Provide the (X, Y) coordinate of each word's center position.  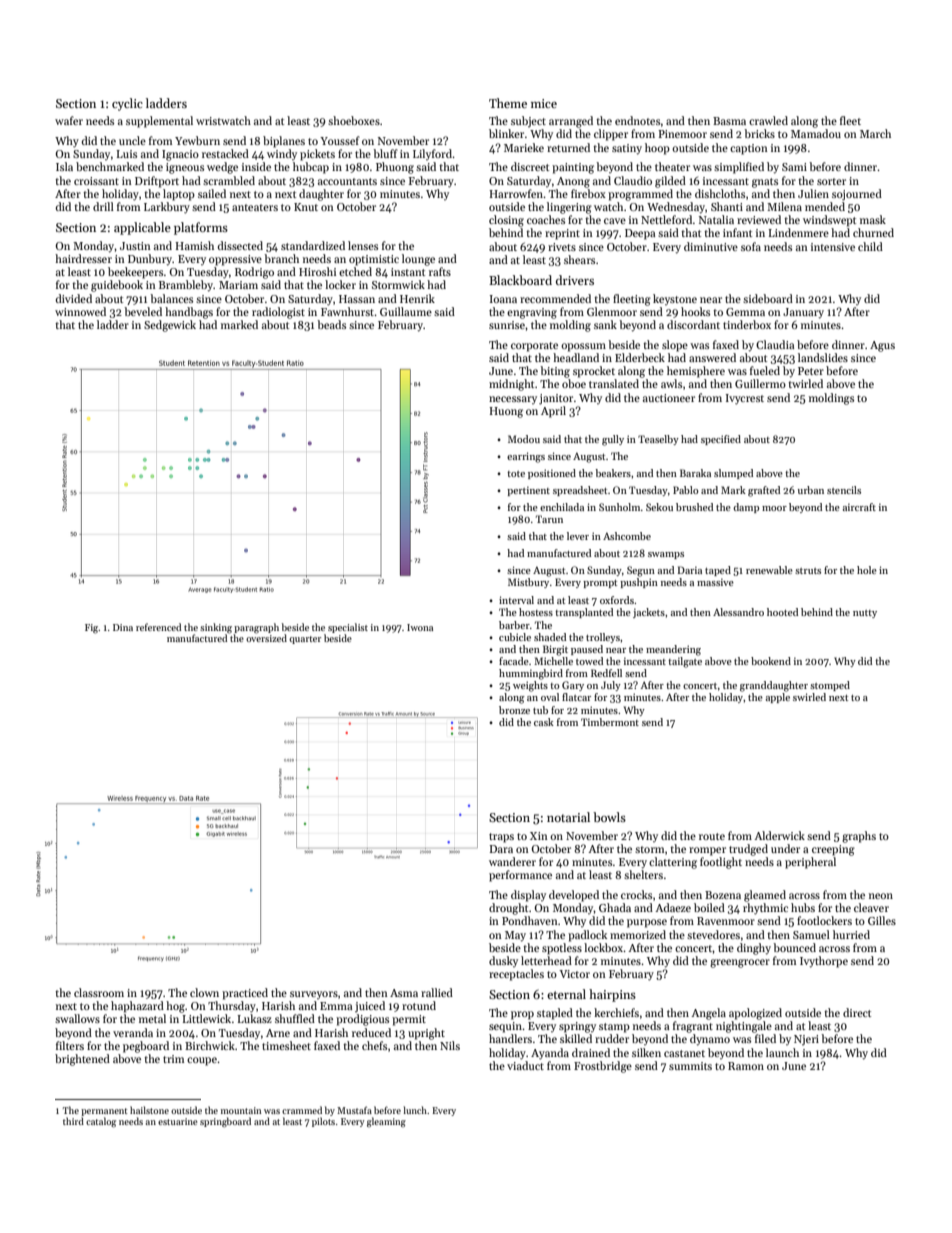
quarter (305, 640)
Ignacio (180, 155)
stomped (830, 686)
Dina (123, 627)
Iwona (420, 627)
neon (881, 896)
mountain (241, 1110)
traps (501, 838)
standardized (313, 245)
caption (749, 149)
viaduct (525, 1065)
